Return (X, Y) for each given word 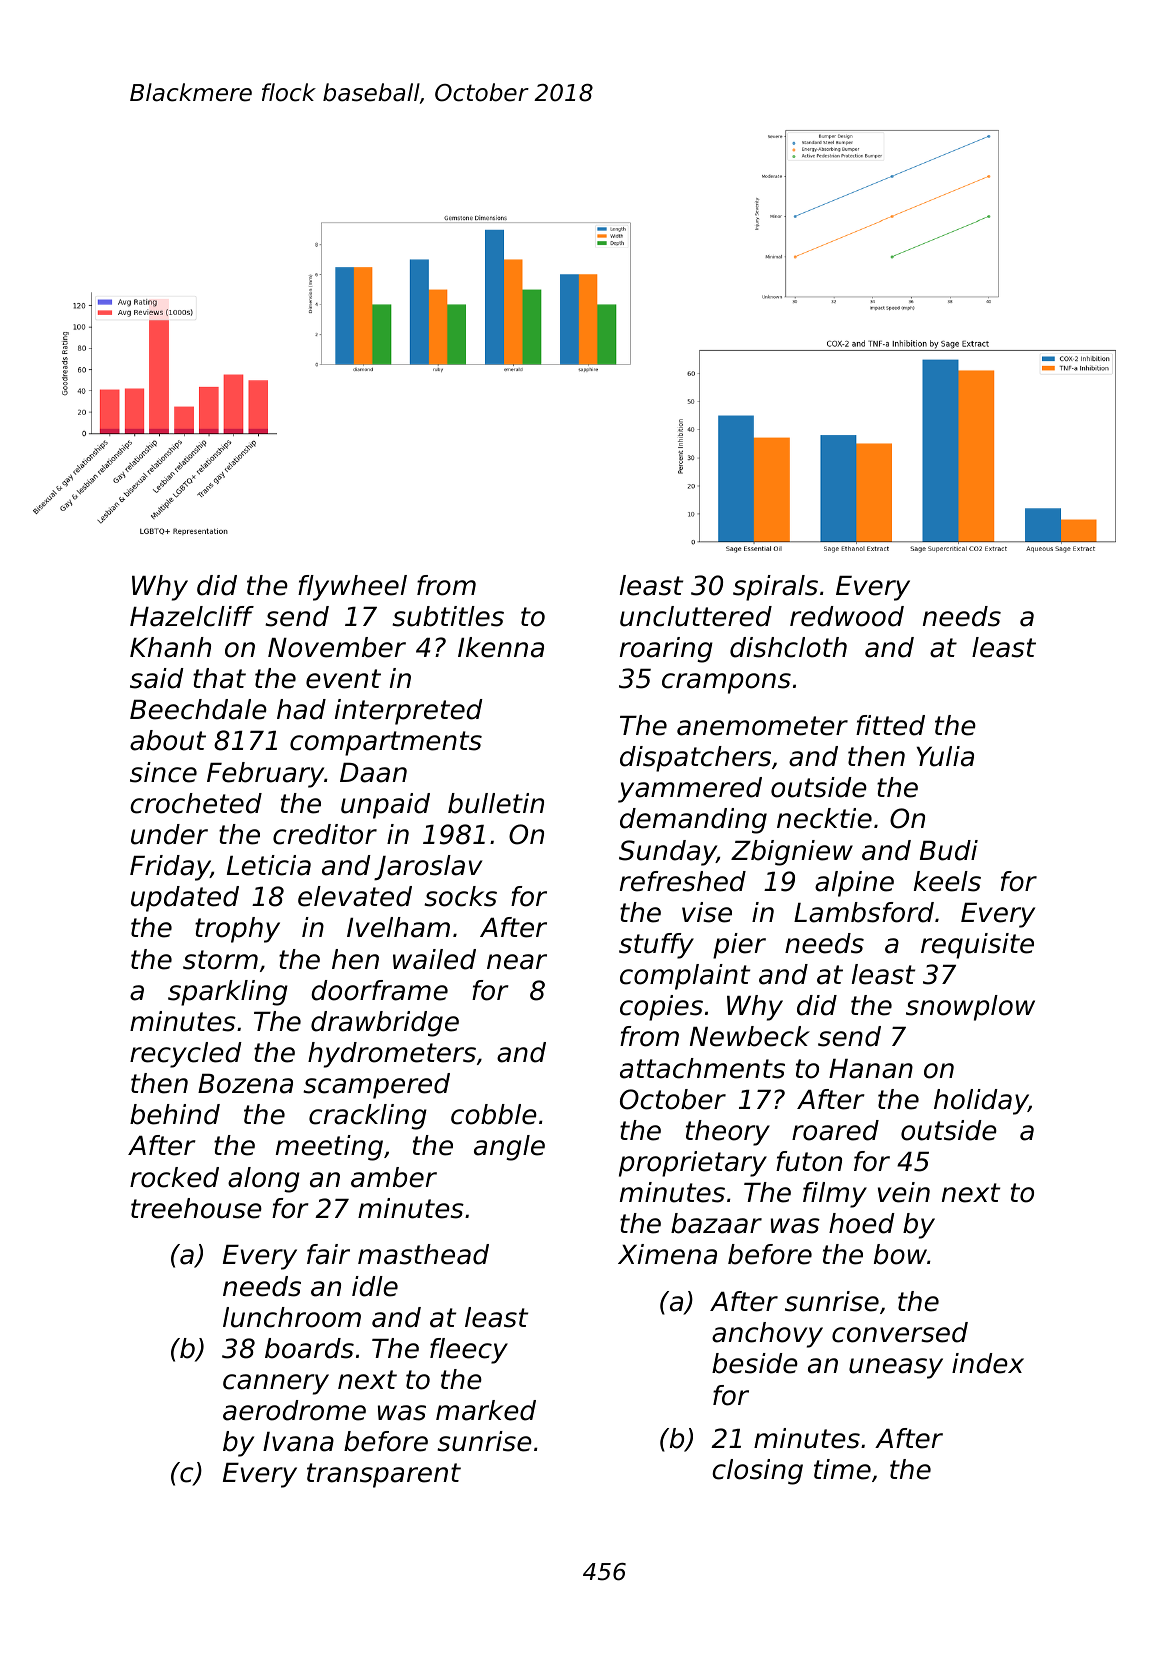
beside (755, 1363)
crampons (726, 683)
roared (835, 1130)
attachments (702, 1068)
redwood (847, 616)
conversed (900, 1332)
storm (220, 960)
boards (309, 1348)
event (343, 679)
